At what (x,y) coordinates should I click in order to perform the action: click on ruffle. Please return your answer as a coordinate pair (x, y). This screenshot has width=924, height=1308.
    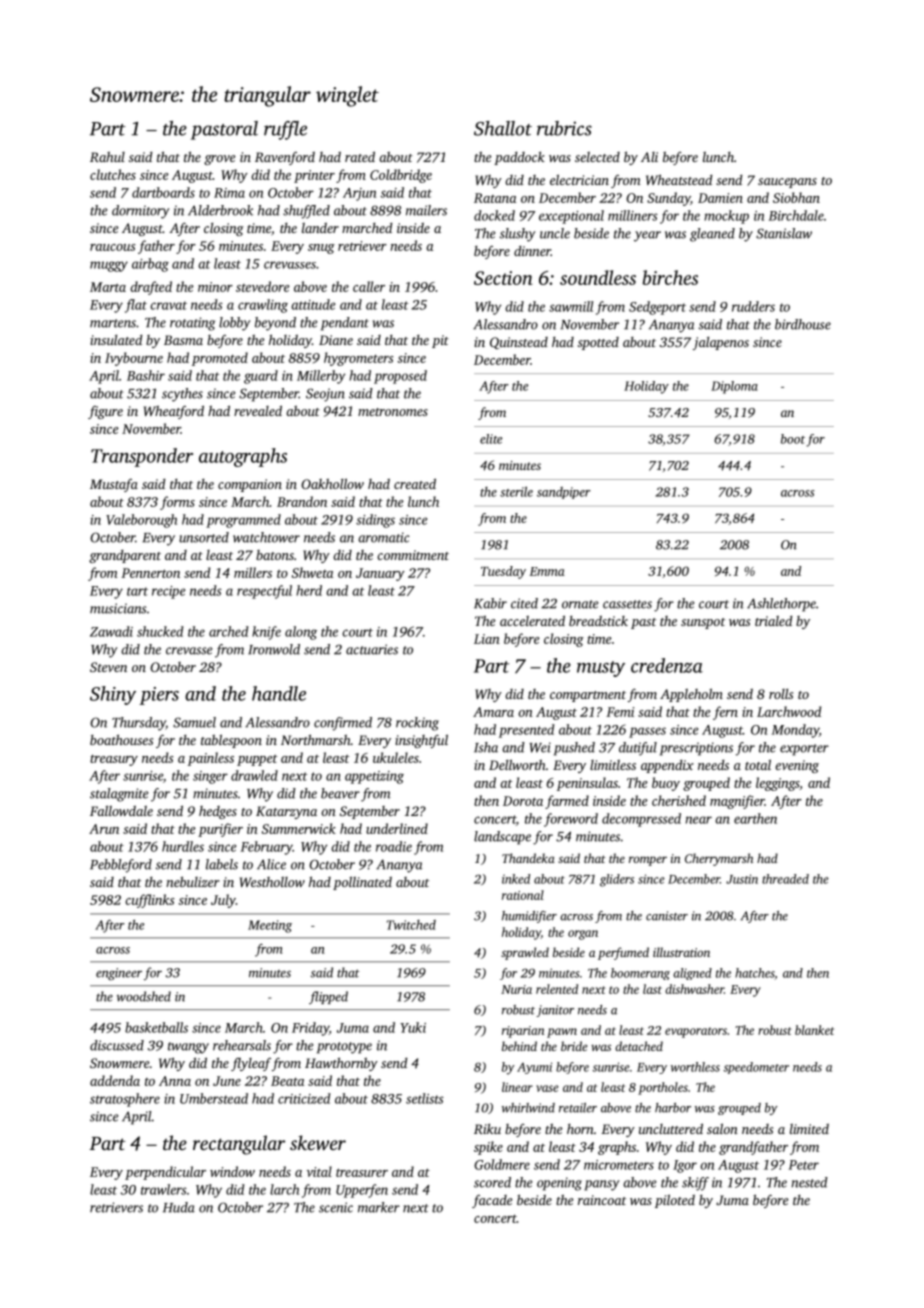
    Looking at the image, I should click on (285, 130).
